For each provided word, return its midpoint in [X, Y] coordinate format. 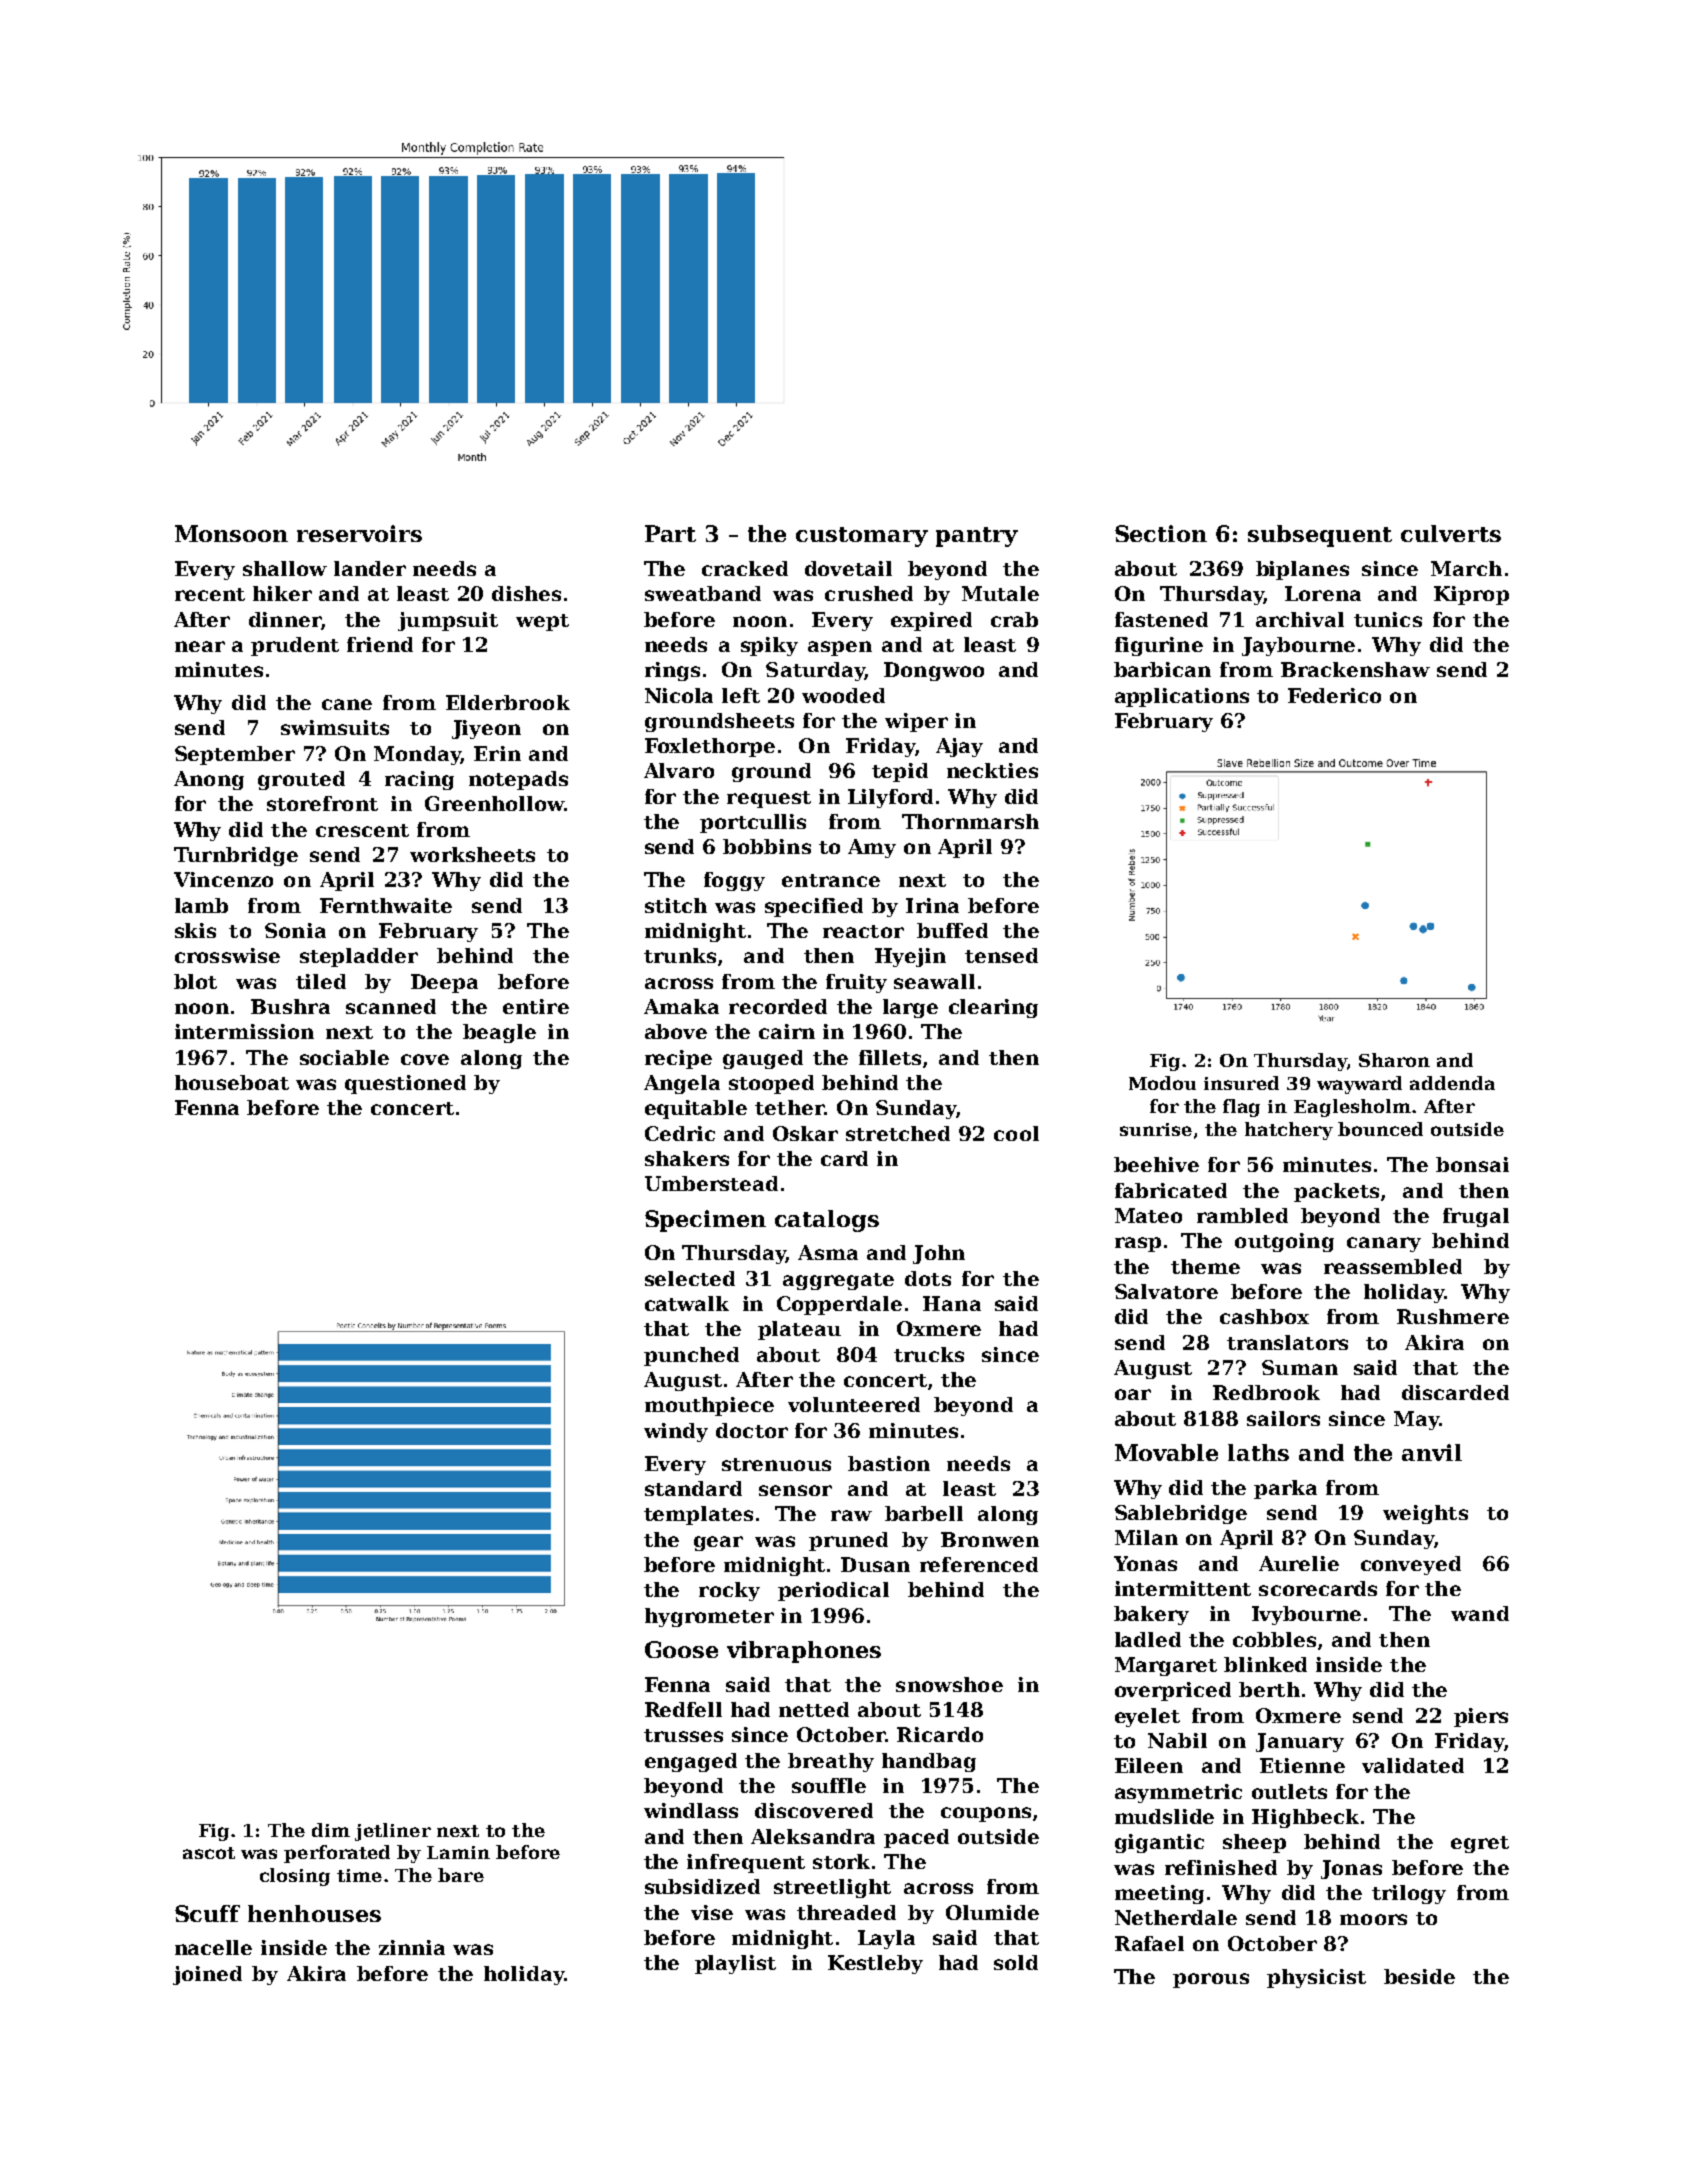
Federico [1334, 695]
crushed [869, 593]
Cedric [680, 1133]
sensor [795, 1490]
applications [1182, 697]
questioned [405, 1084]
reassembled [1393, 1266]
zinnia [412, 1947]
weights [1425, 1514]
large [910, 1008]
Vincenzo [223, 879]
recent [210, 594]
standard [693, 1488]
